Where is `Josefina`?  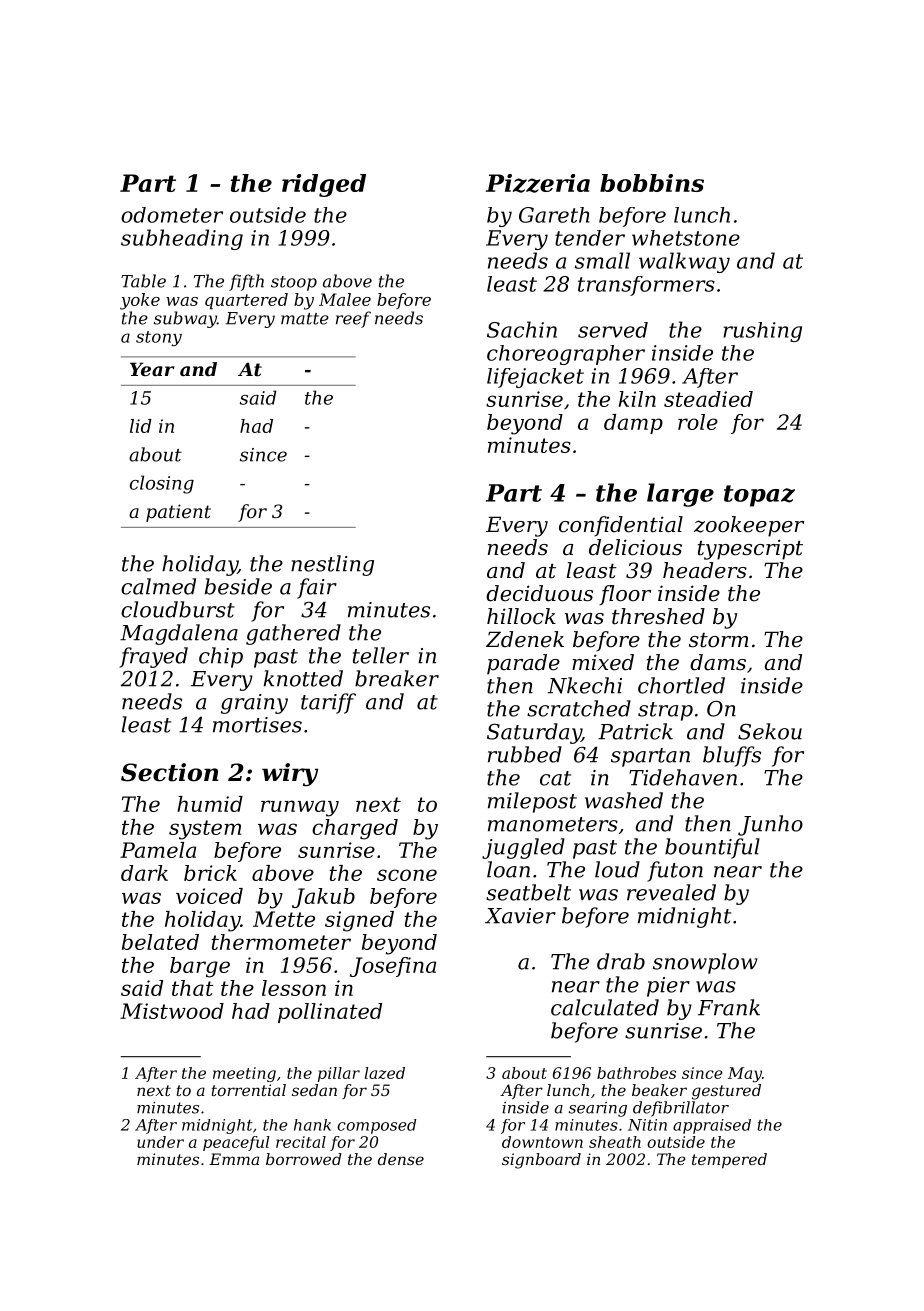 Josefina is located at coordinates (393, 967).
